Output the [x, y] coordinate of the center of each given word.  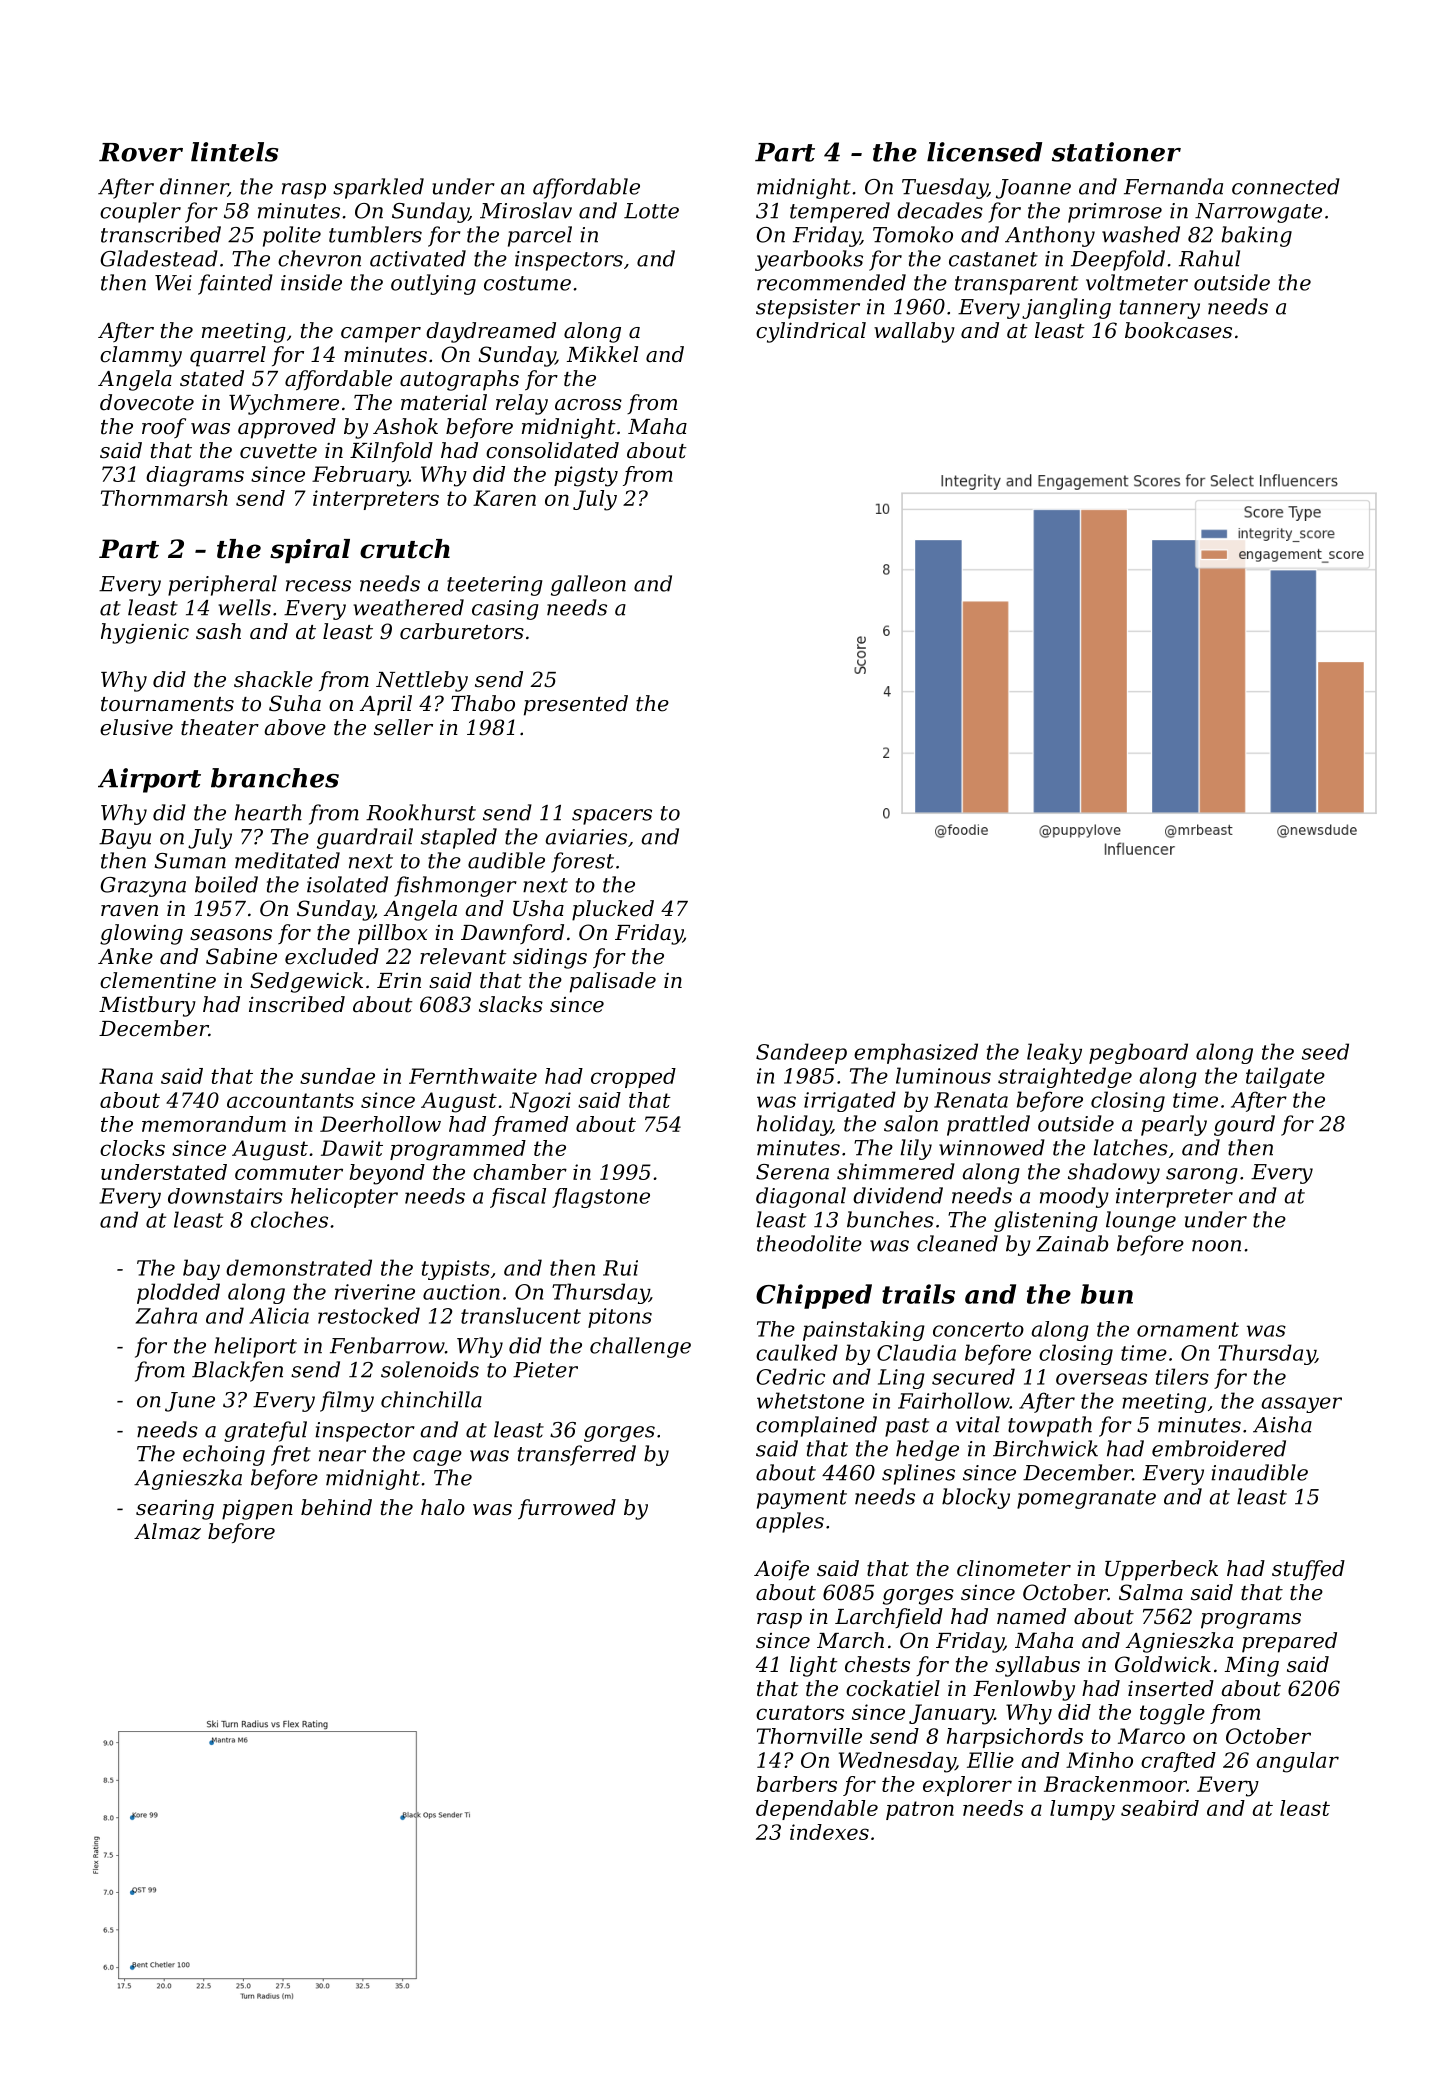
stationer [1116, 152]
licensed [984, 152]
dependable [817, 1810]
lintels [234, 152]
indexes [829, 1832]
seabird [1160, 1808]
